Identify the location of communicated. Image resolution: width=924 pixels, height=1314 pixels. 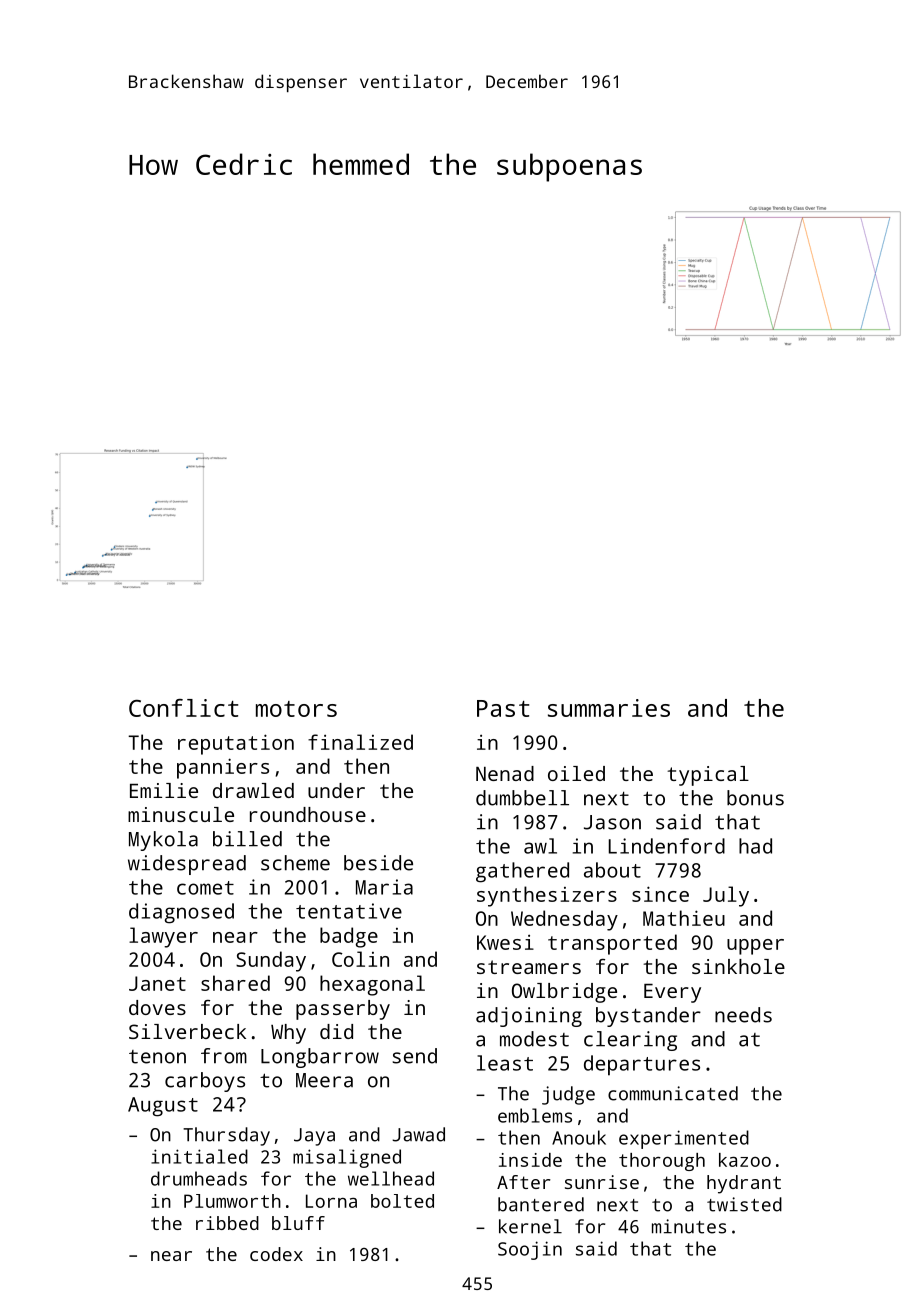
(673, 1093).
